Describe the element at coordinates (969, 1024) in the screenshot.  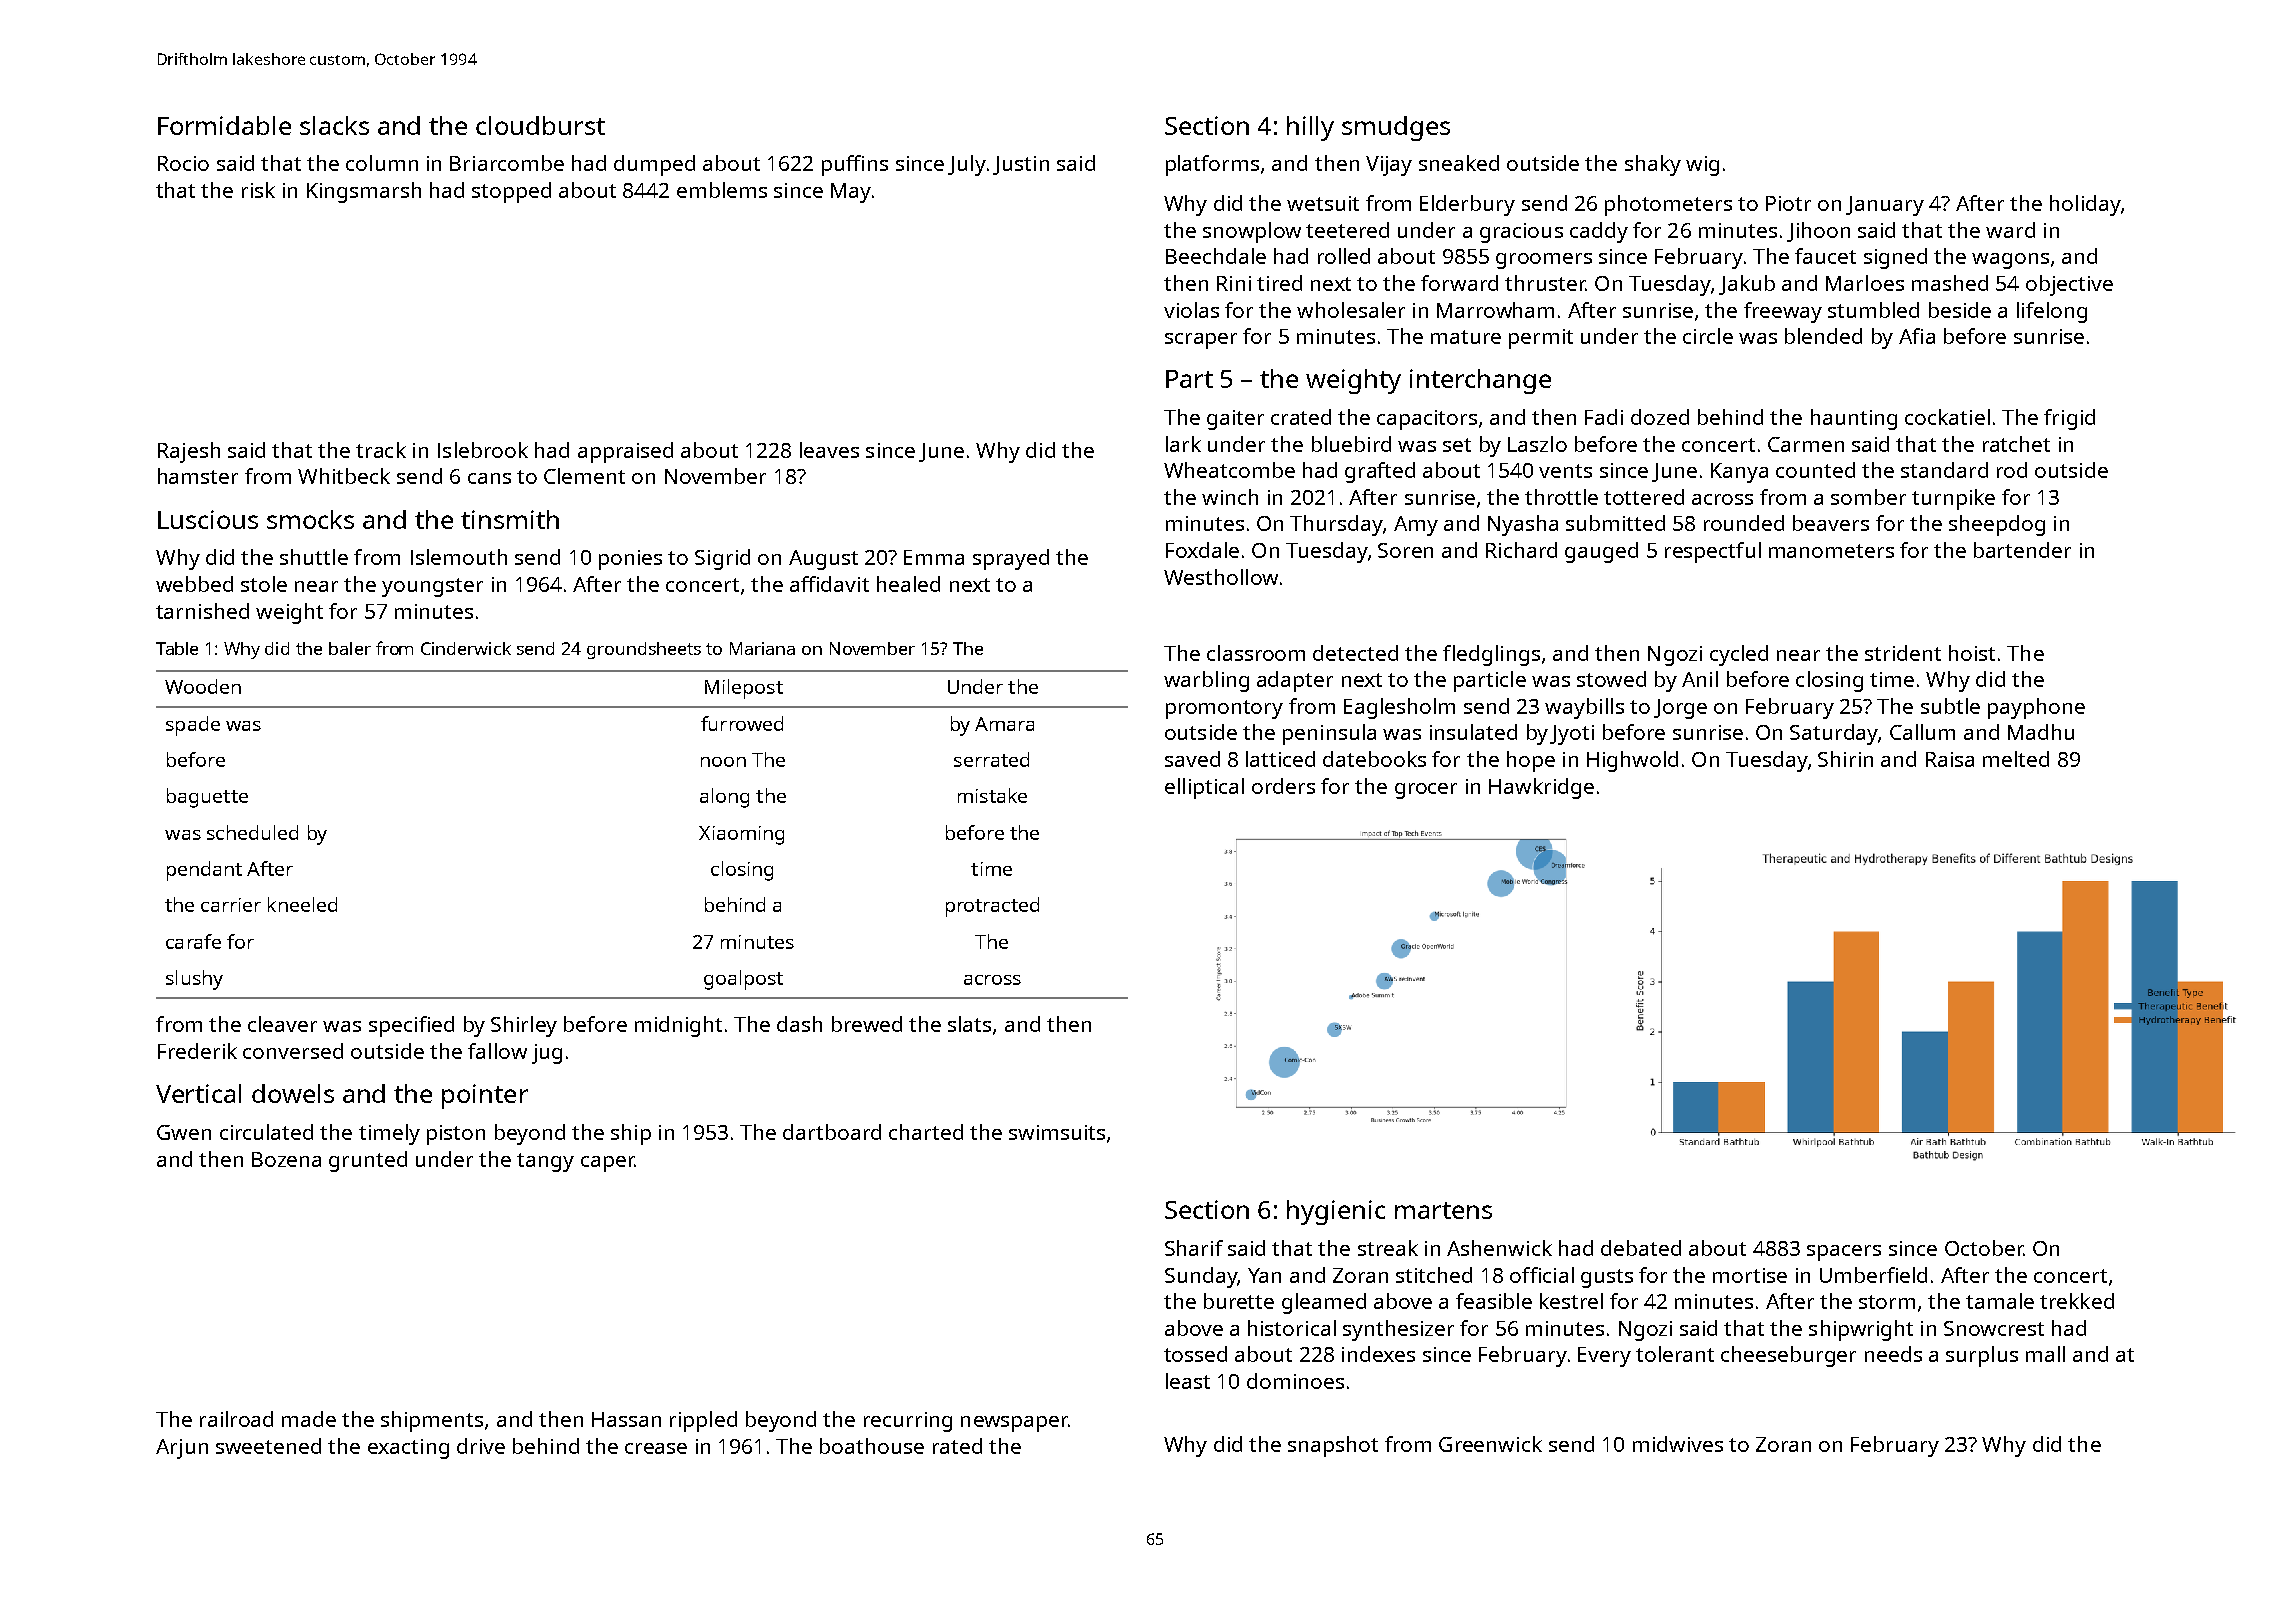
I see `slats` at that location.
